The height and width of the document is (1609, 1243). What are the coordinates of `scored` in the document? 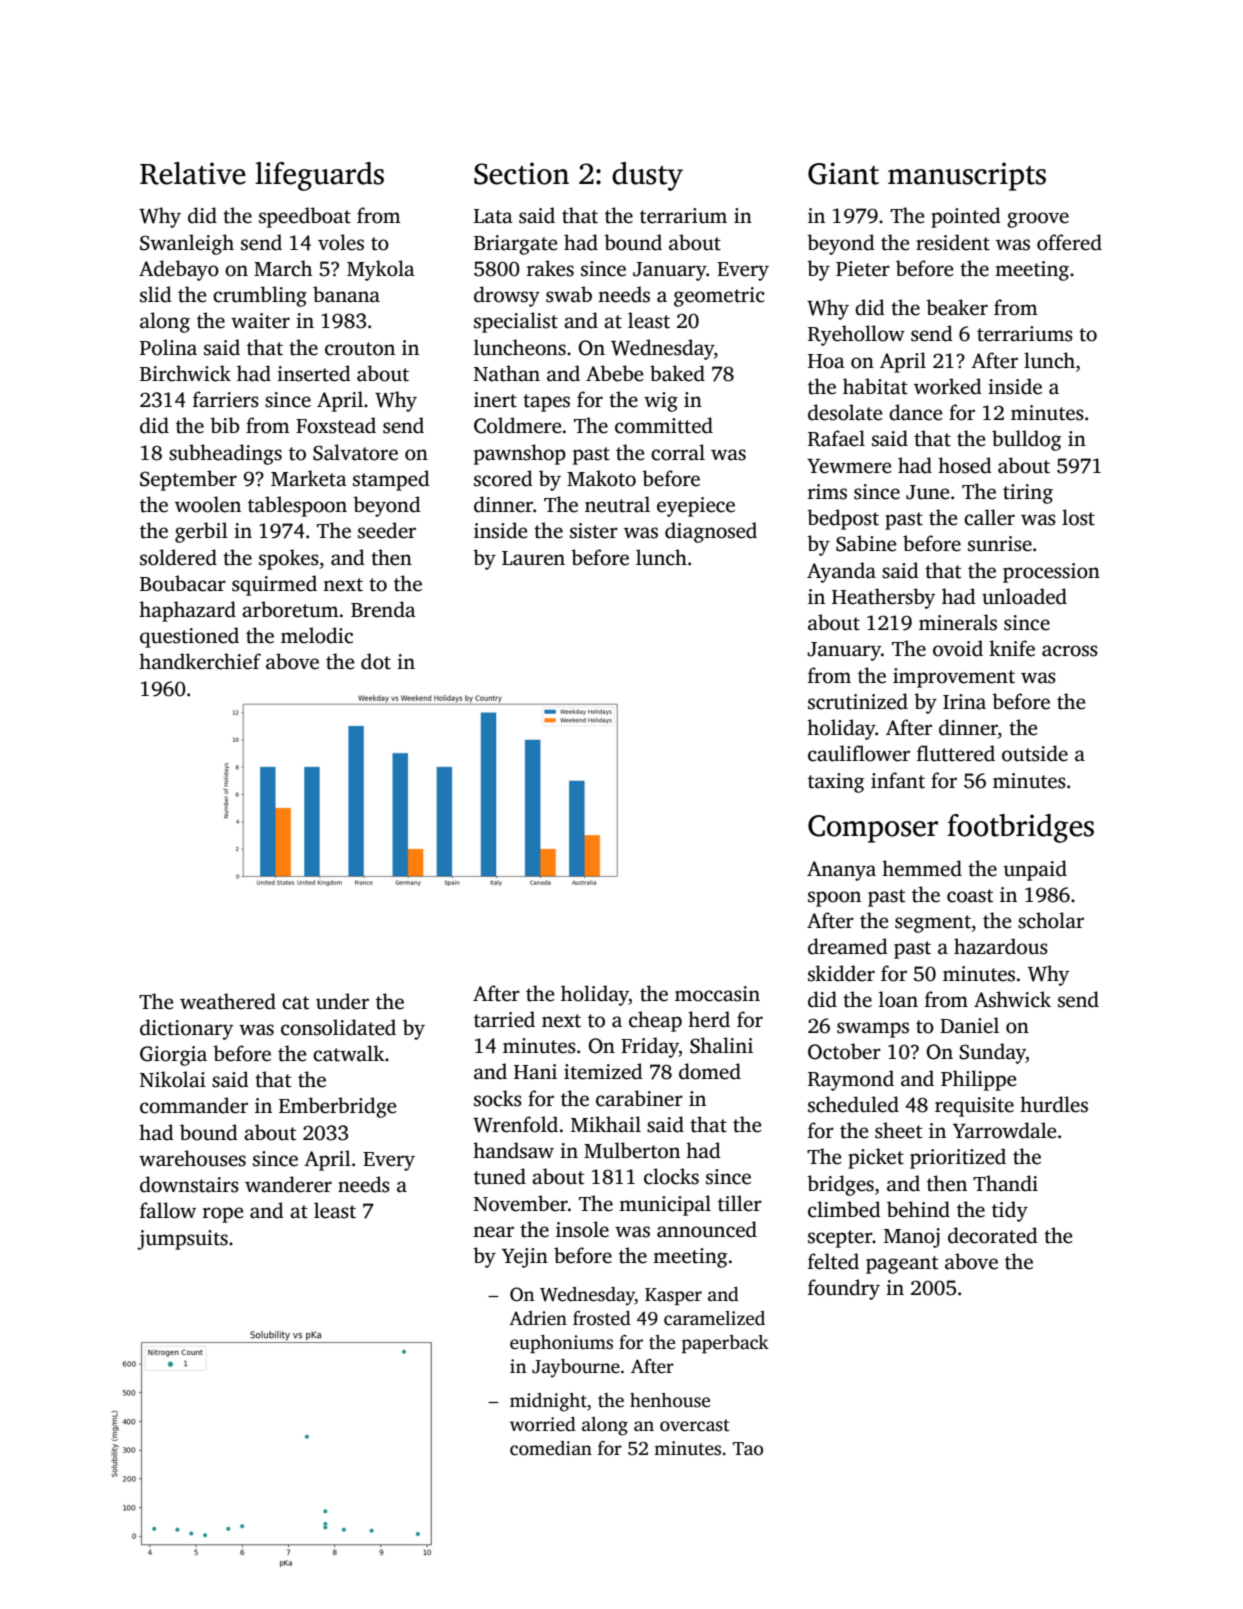 It's located at (503, 478).
